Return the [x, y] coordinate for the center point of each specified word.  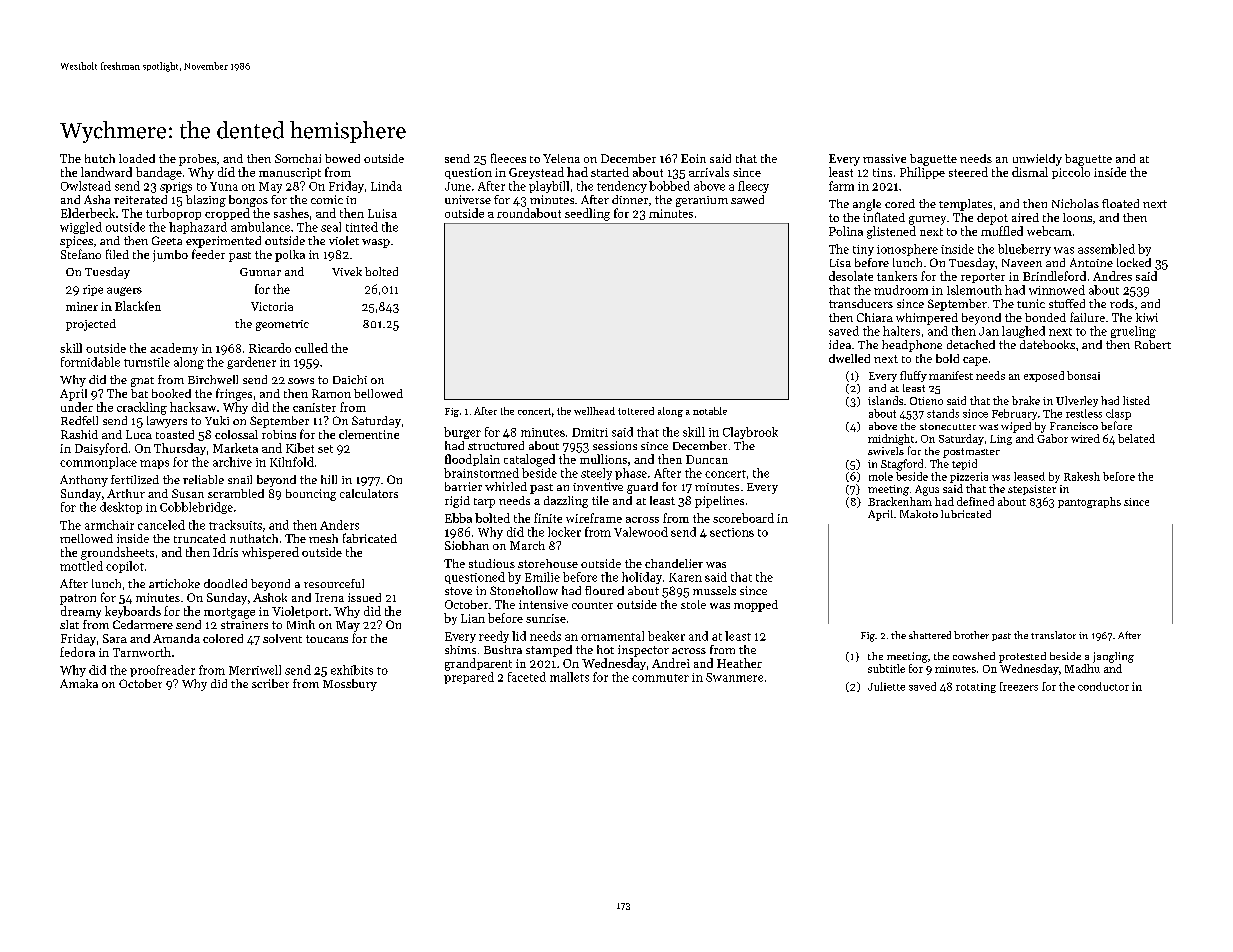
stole [693, 604]
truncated [200, 538]
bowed [342, 158]
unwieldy [1037, 160]
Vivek [347, 271]
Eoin [693, 158]
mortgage [229, 613]
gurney [927, 220]
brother [971, 635]
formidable [90, 362]
